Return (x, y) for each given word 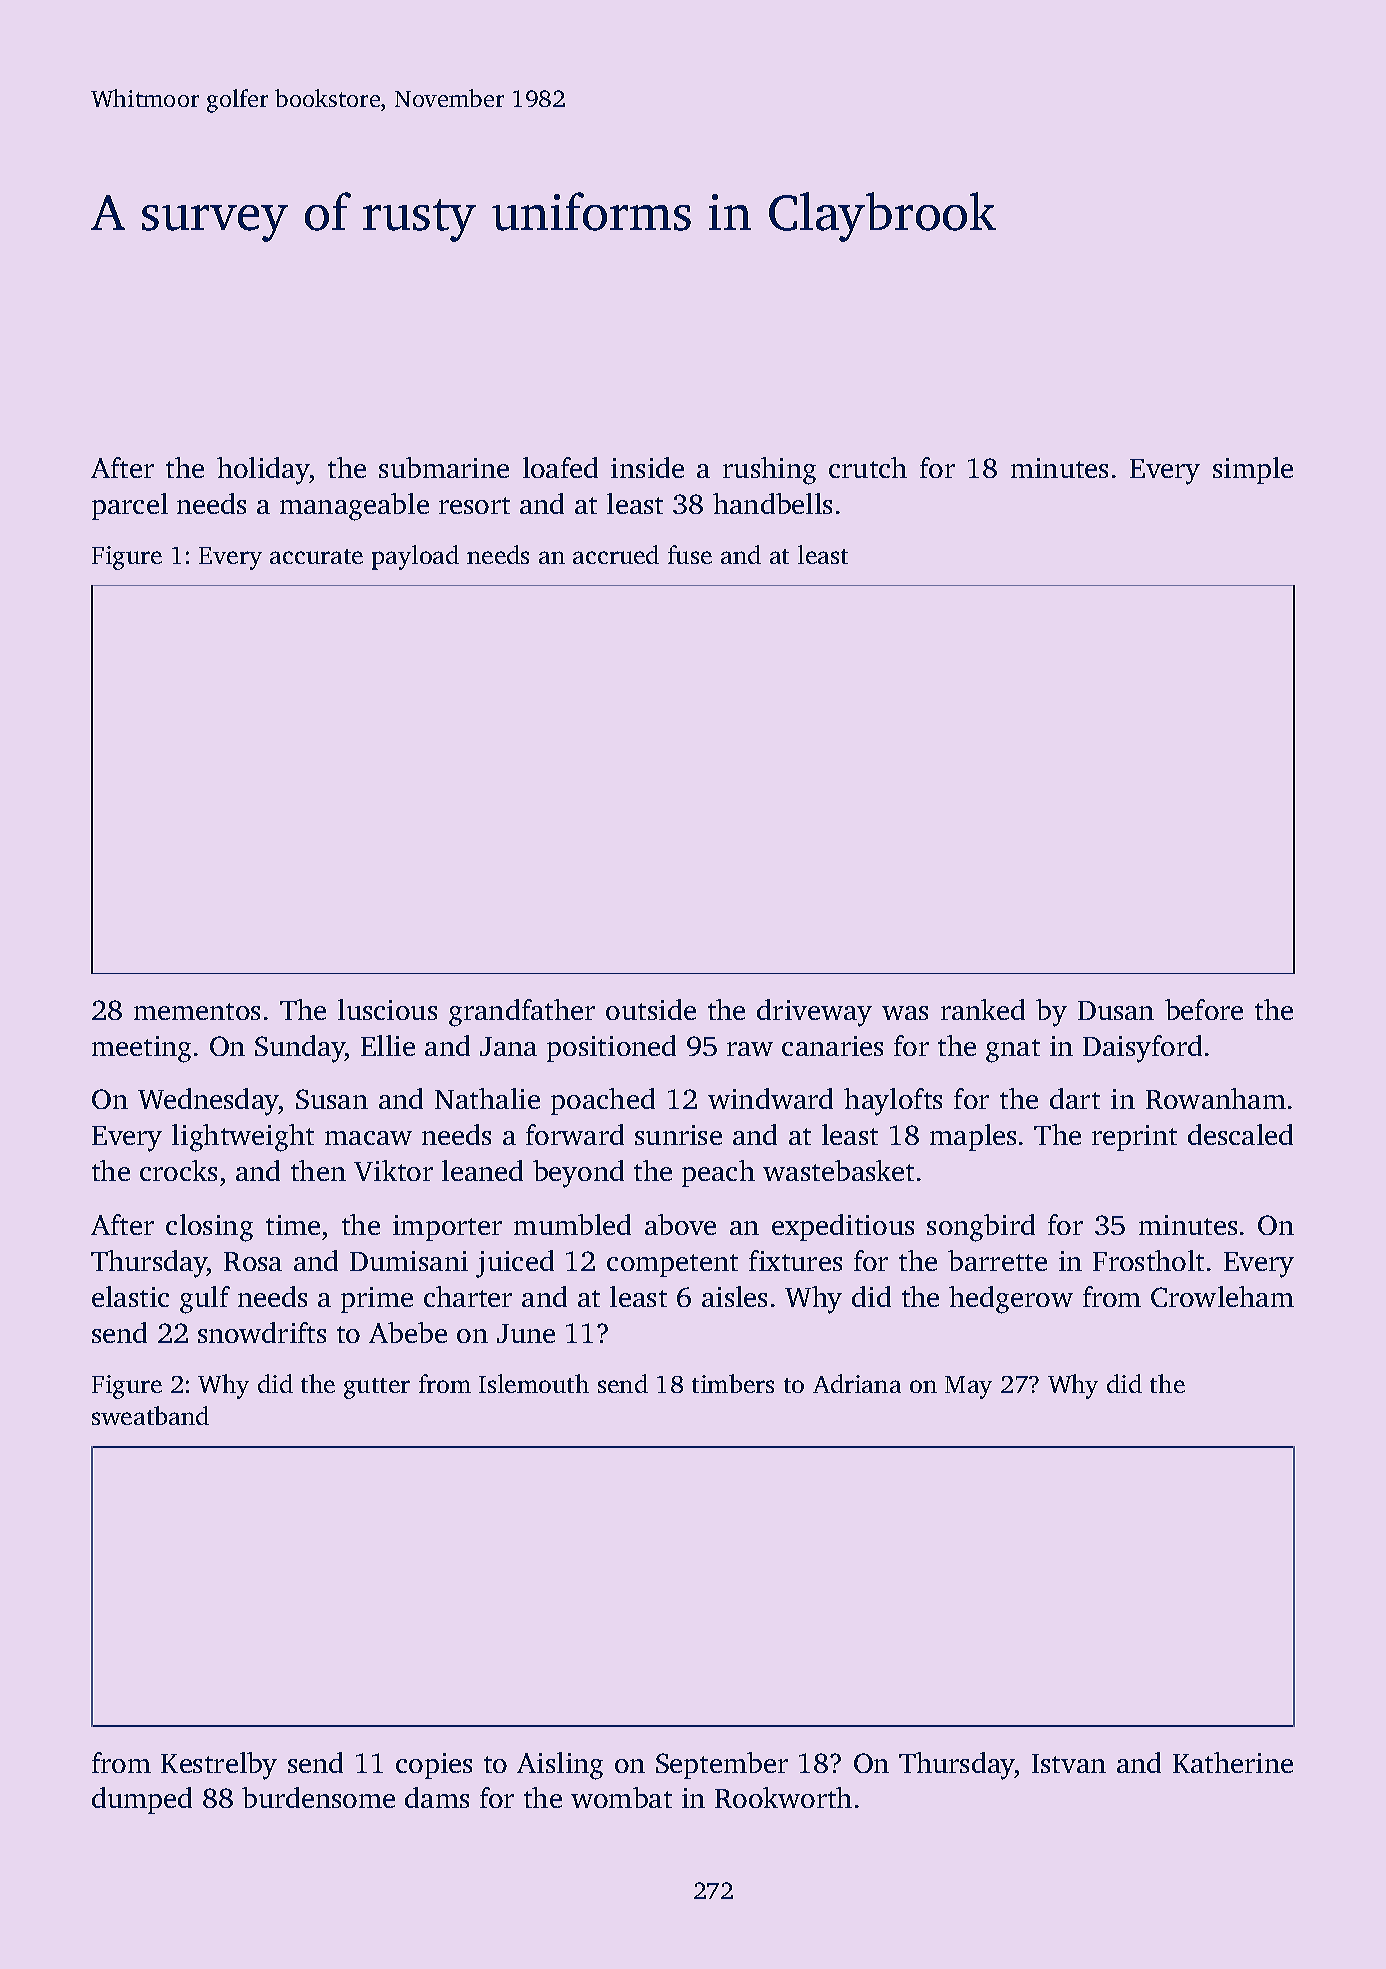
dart (1075, 1098)
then (318, 1170)
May (968, 1387)
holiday (263, 471)
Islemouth (534, 1383)
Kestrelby (219, 1766)
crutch (868, 467)
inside (647, 467)
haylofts (893, 1102)
